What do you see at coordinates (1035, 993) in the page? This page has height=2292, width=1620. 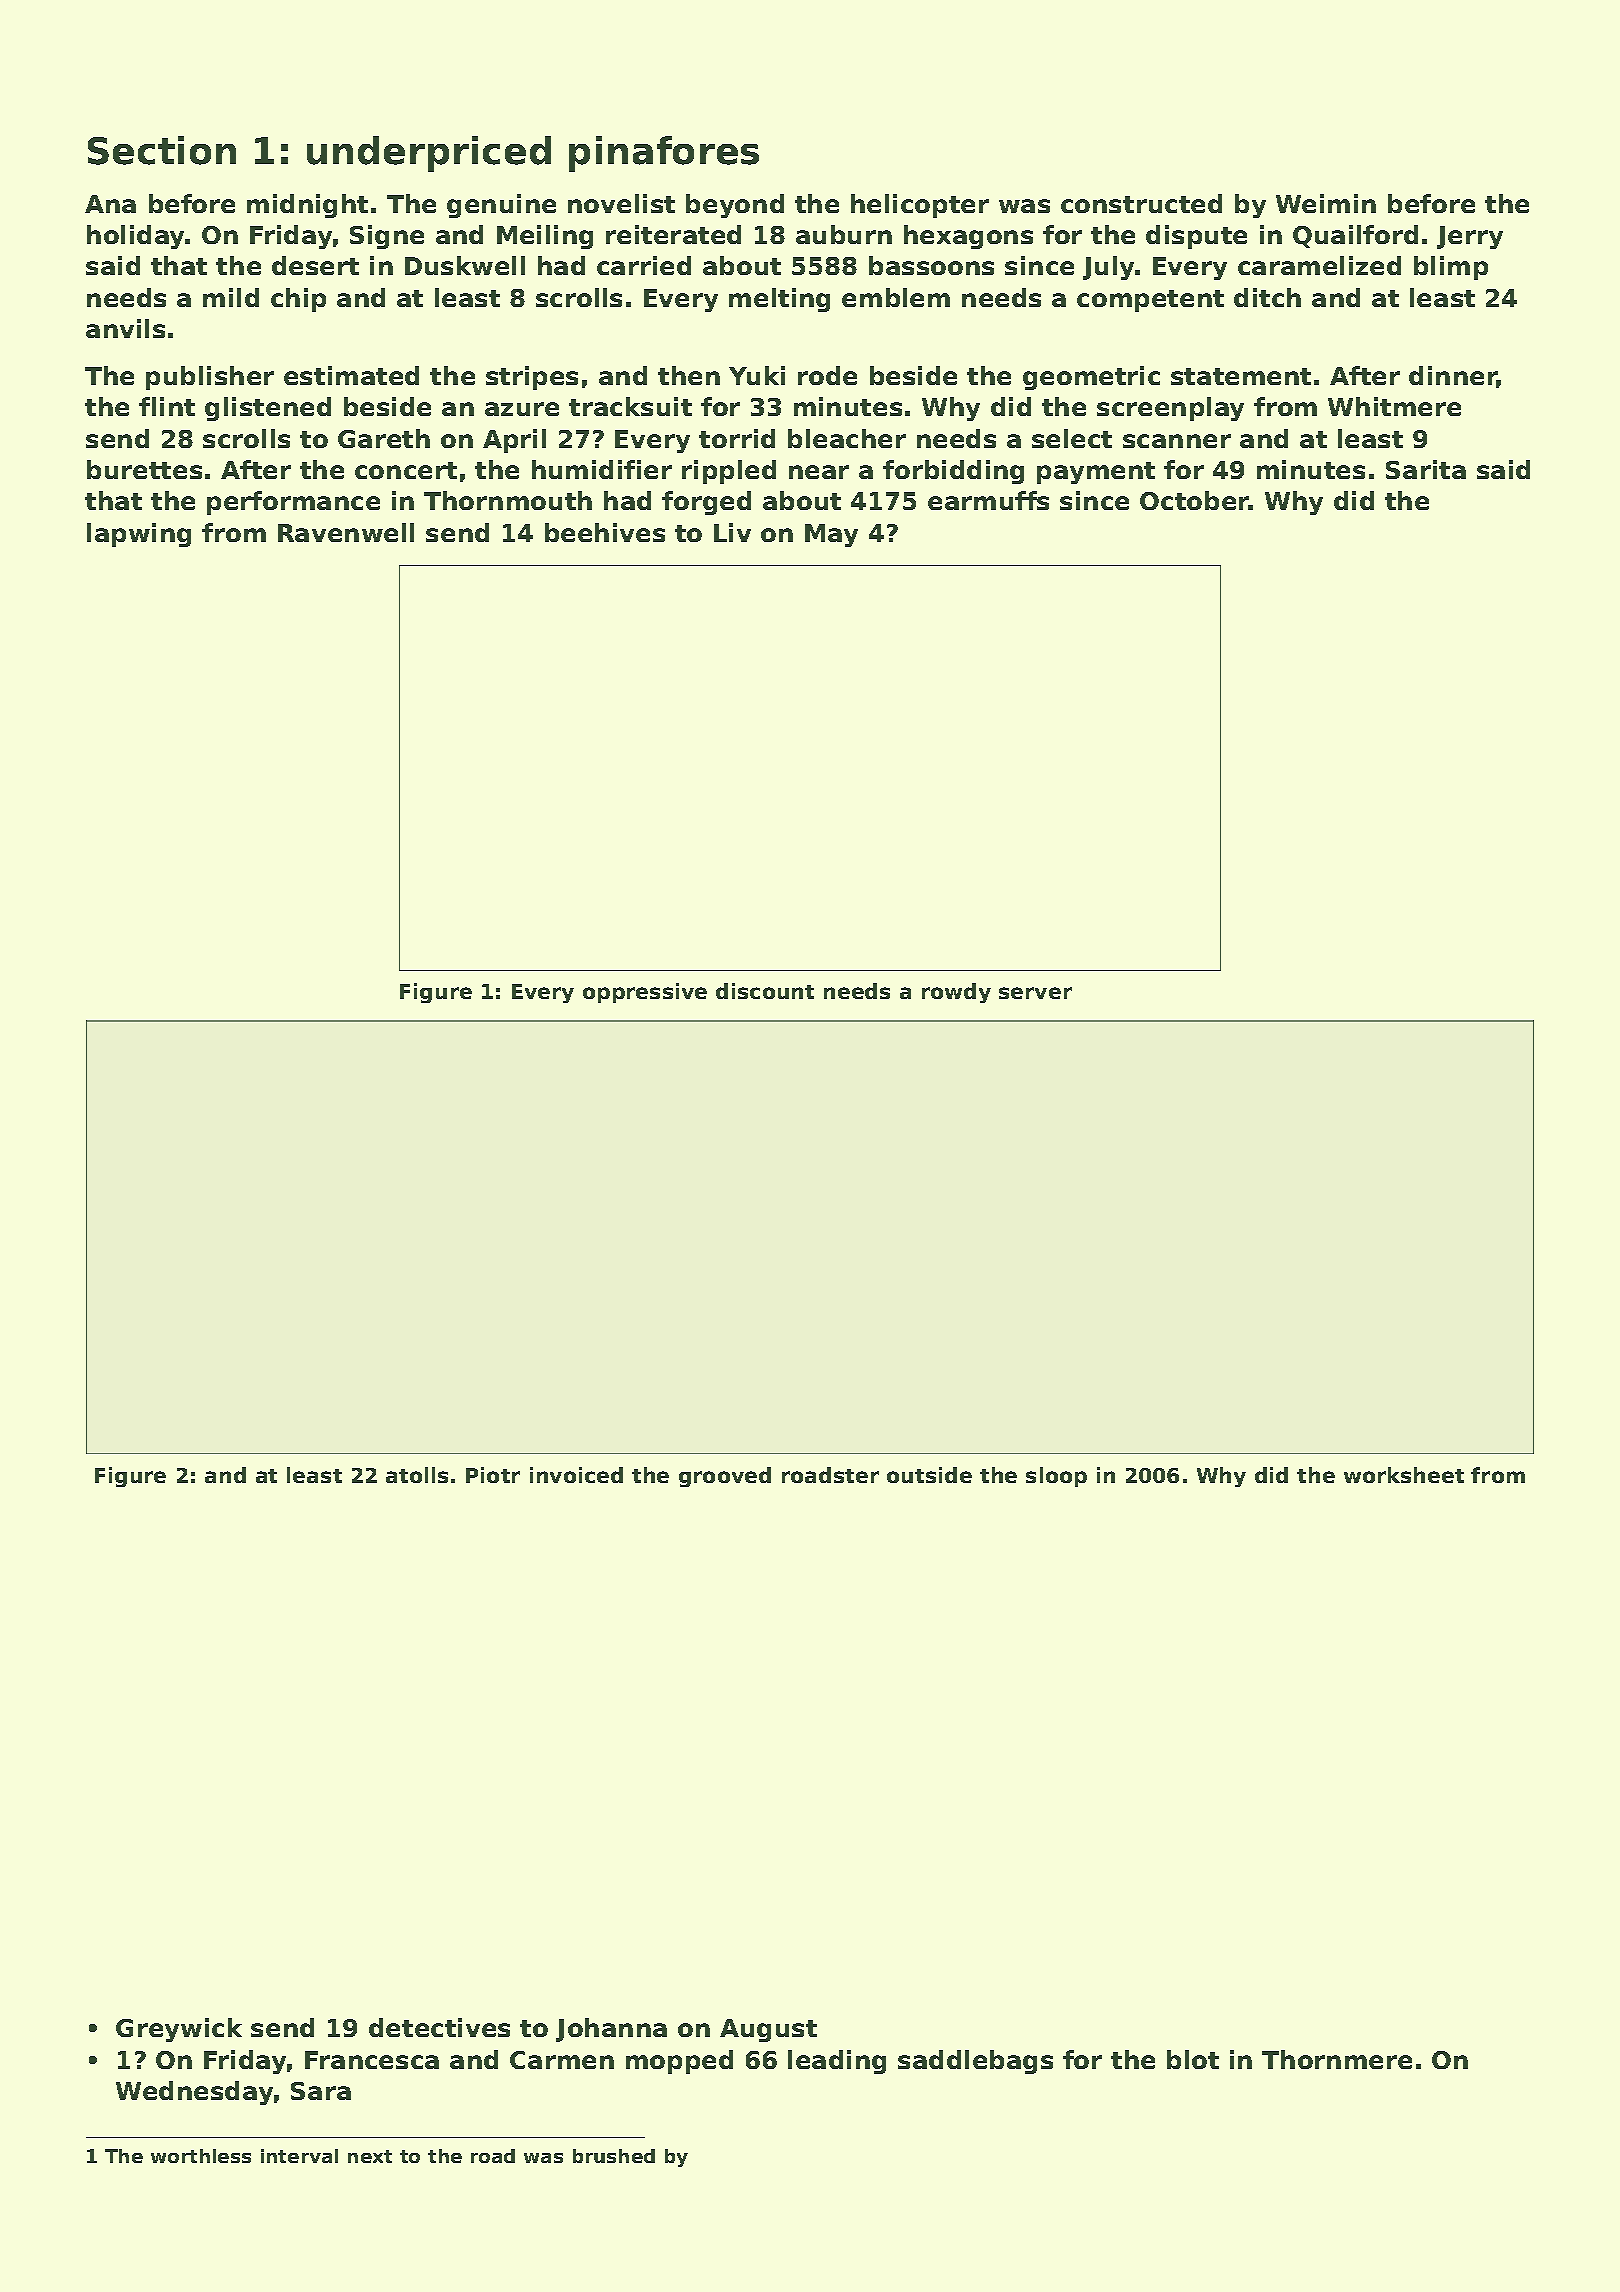 I see `server` at bounding box center [1035, 993].
